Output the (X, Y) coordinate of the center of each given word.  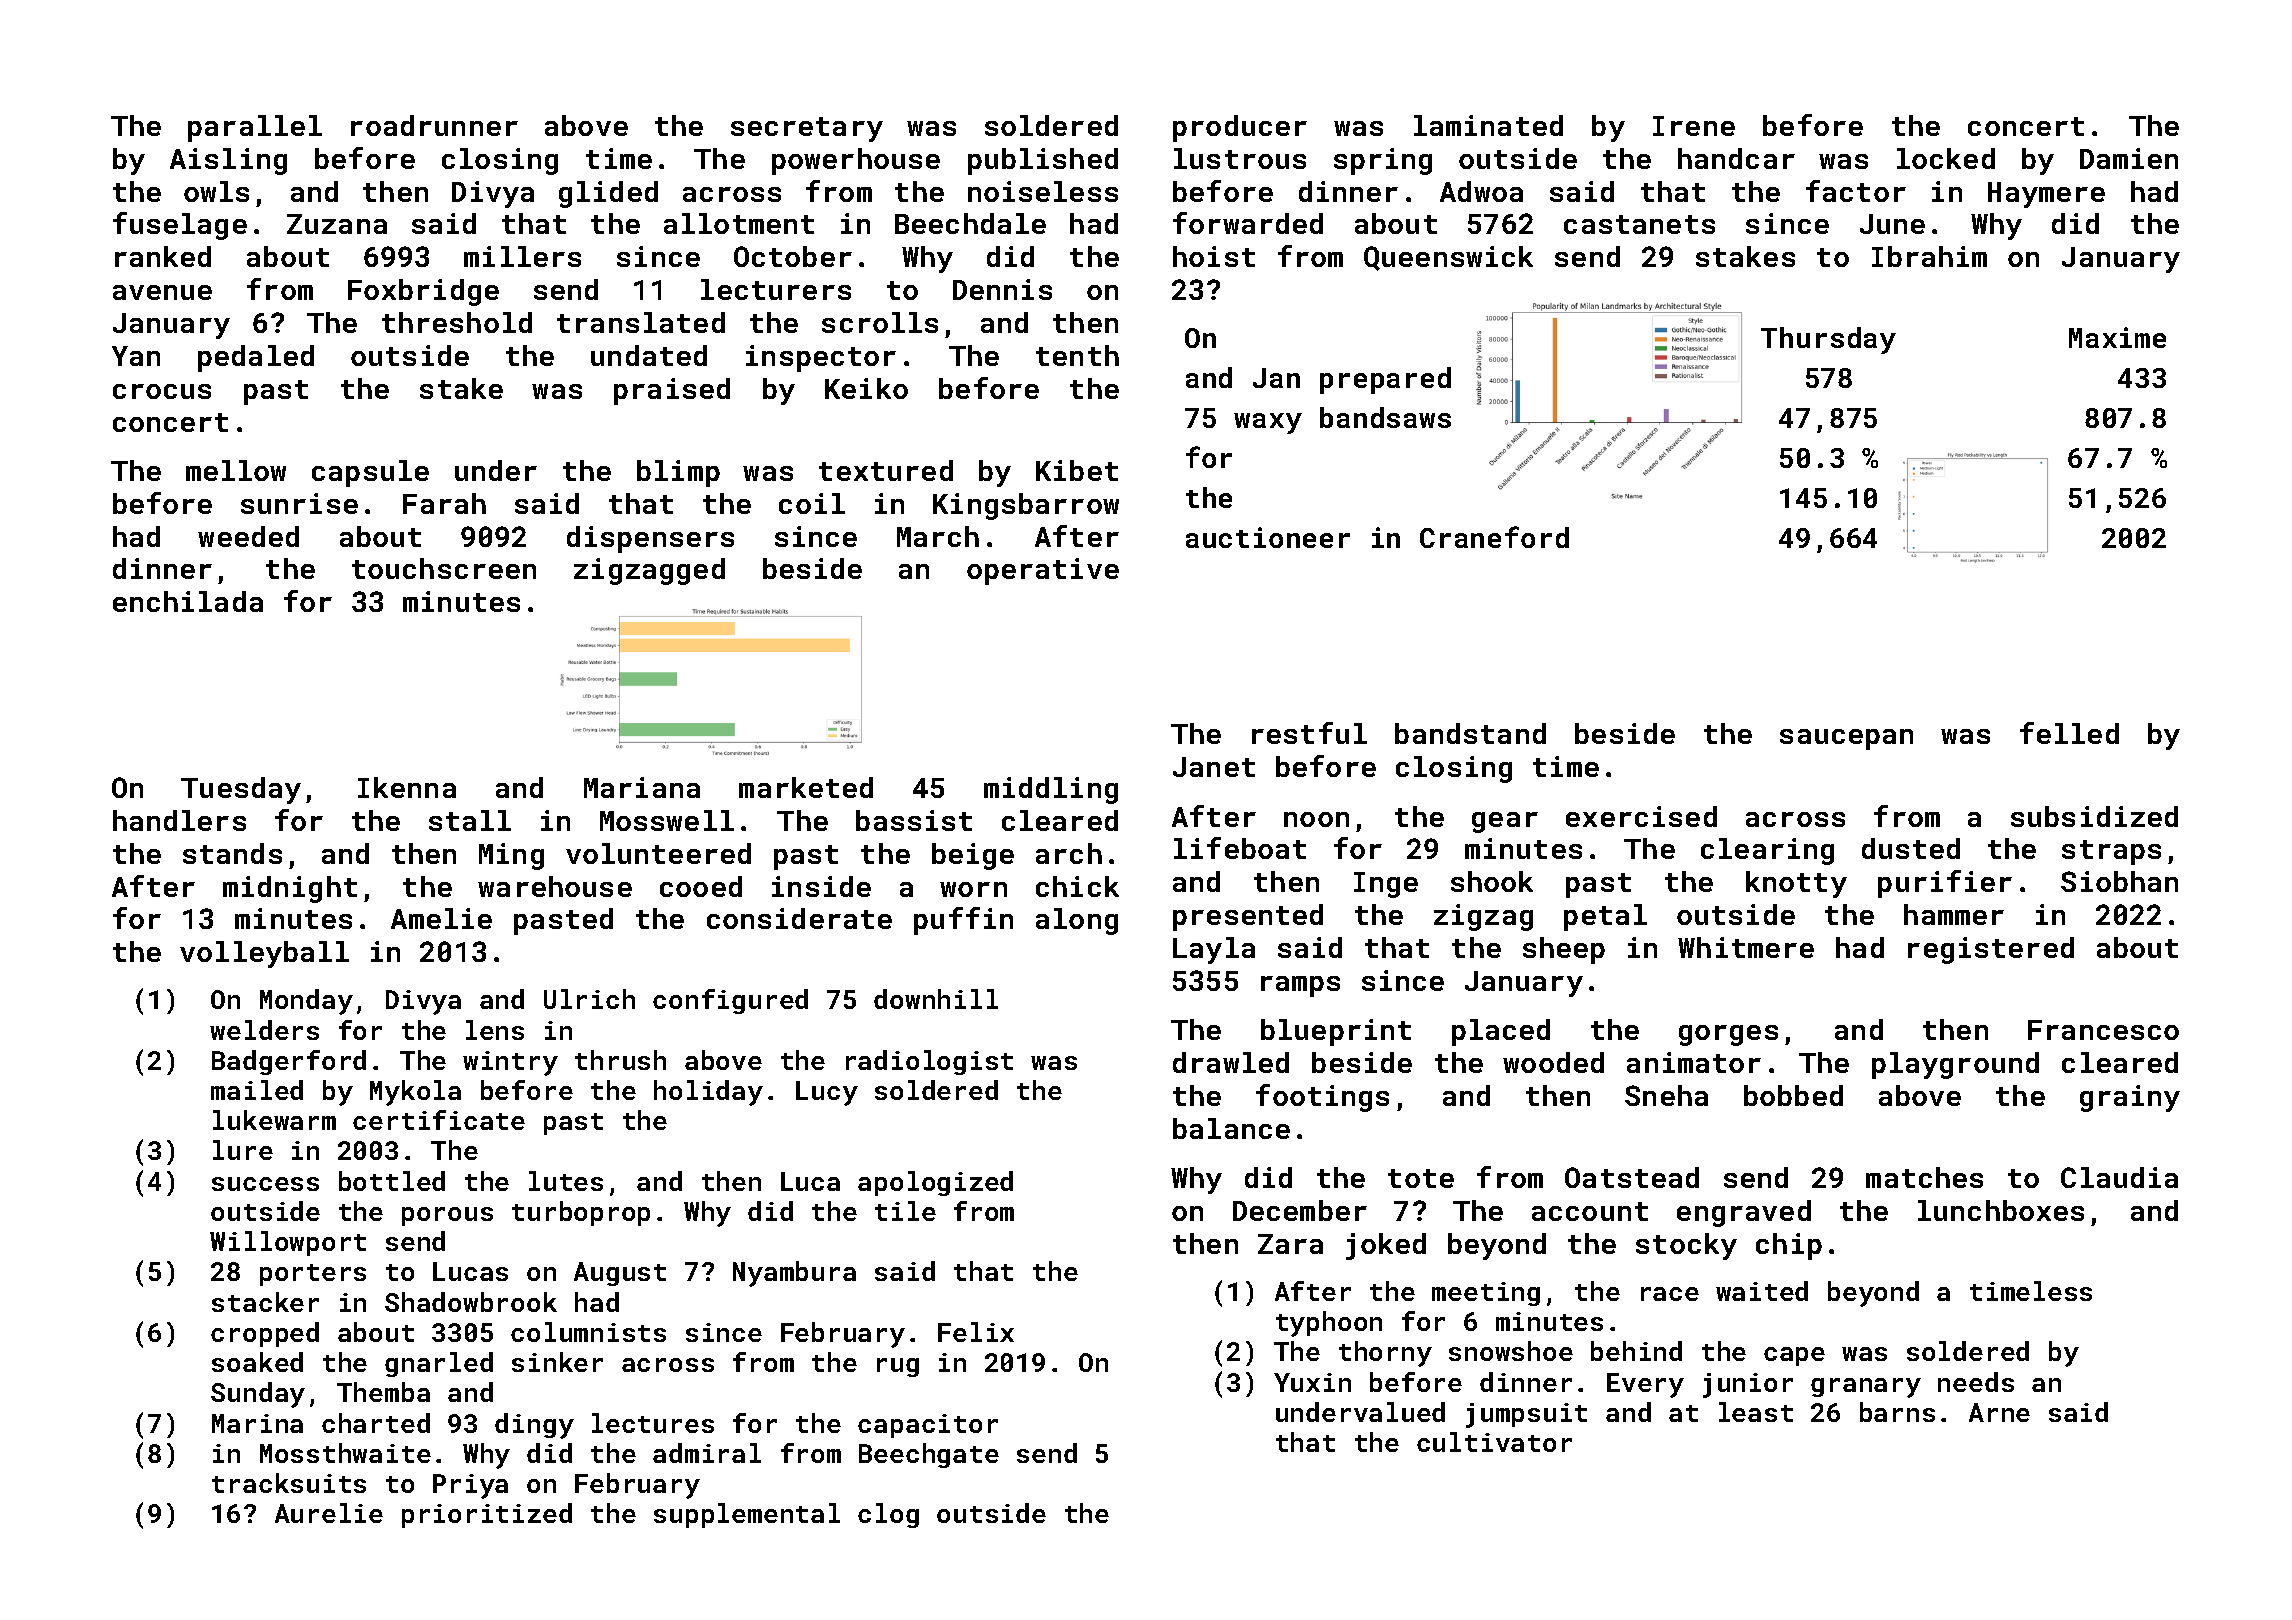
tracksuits (289, 1483)
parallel (255, 128)
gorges (1728, 1035)
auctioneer (1268, 537)
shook (1492, 881)
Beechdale (970, 223)
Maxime (2117, 337)
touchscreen (444, 568)
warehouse (555, 886)
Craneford (1494, 537)
